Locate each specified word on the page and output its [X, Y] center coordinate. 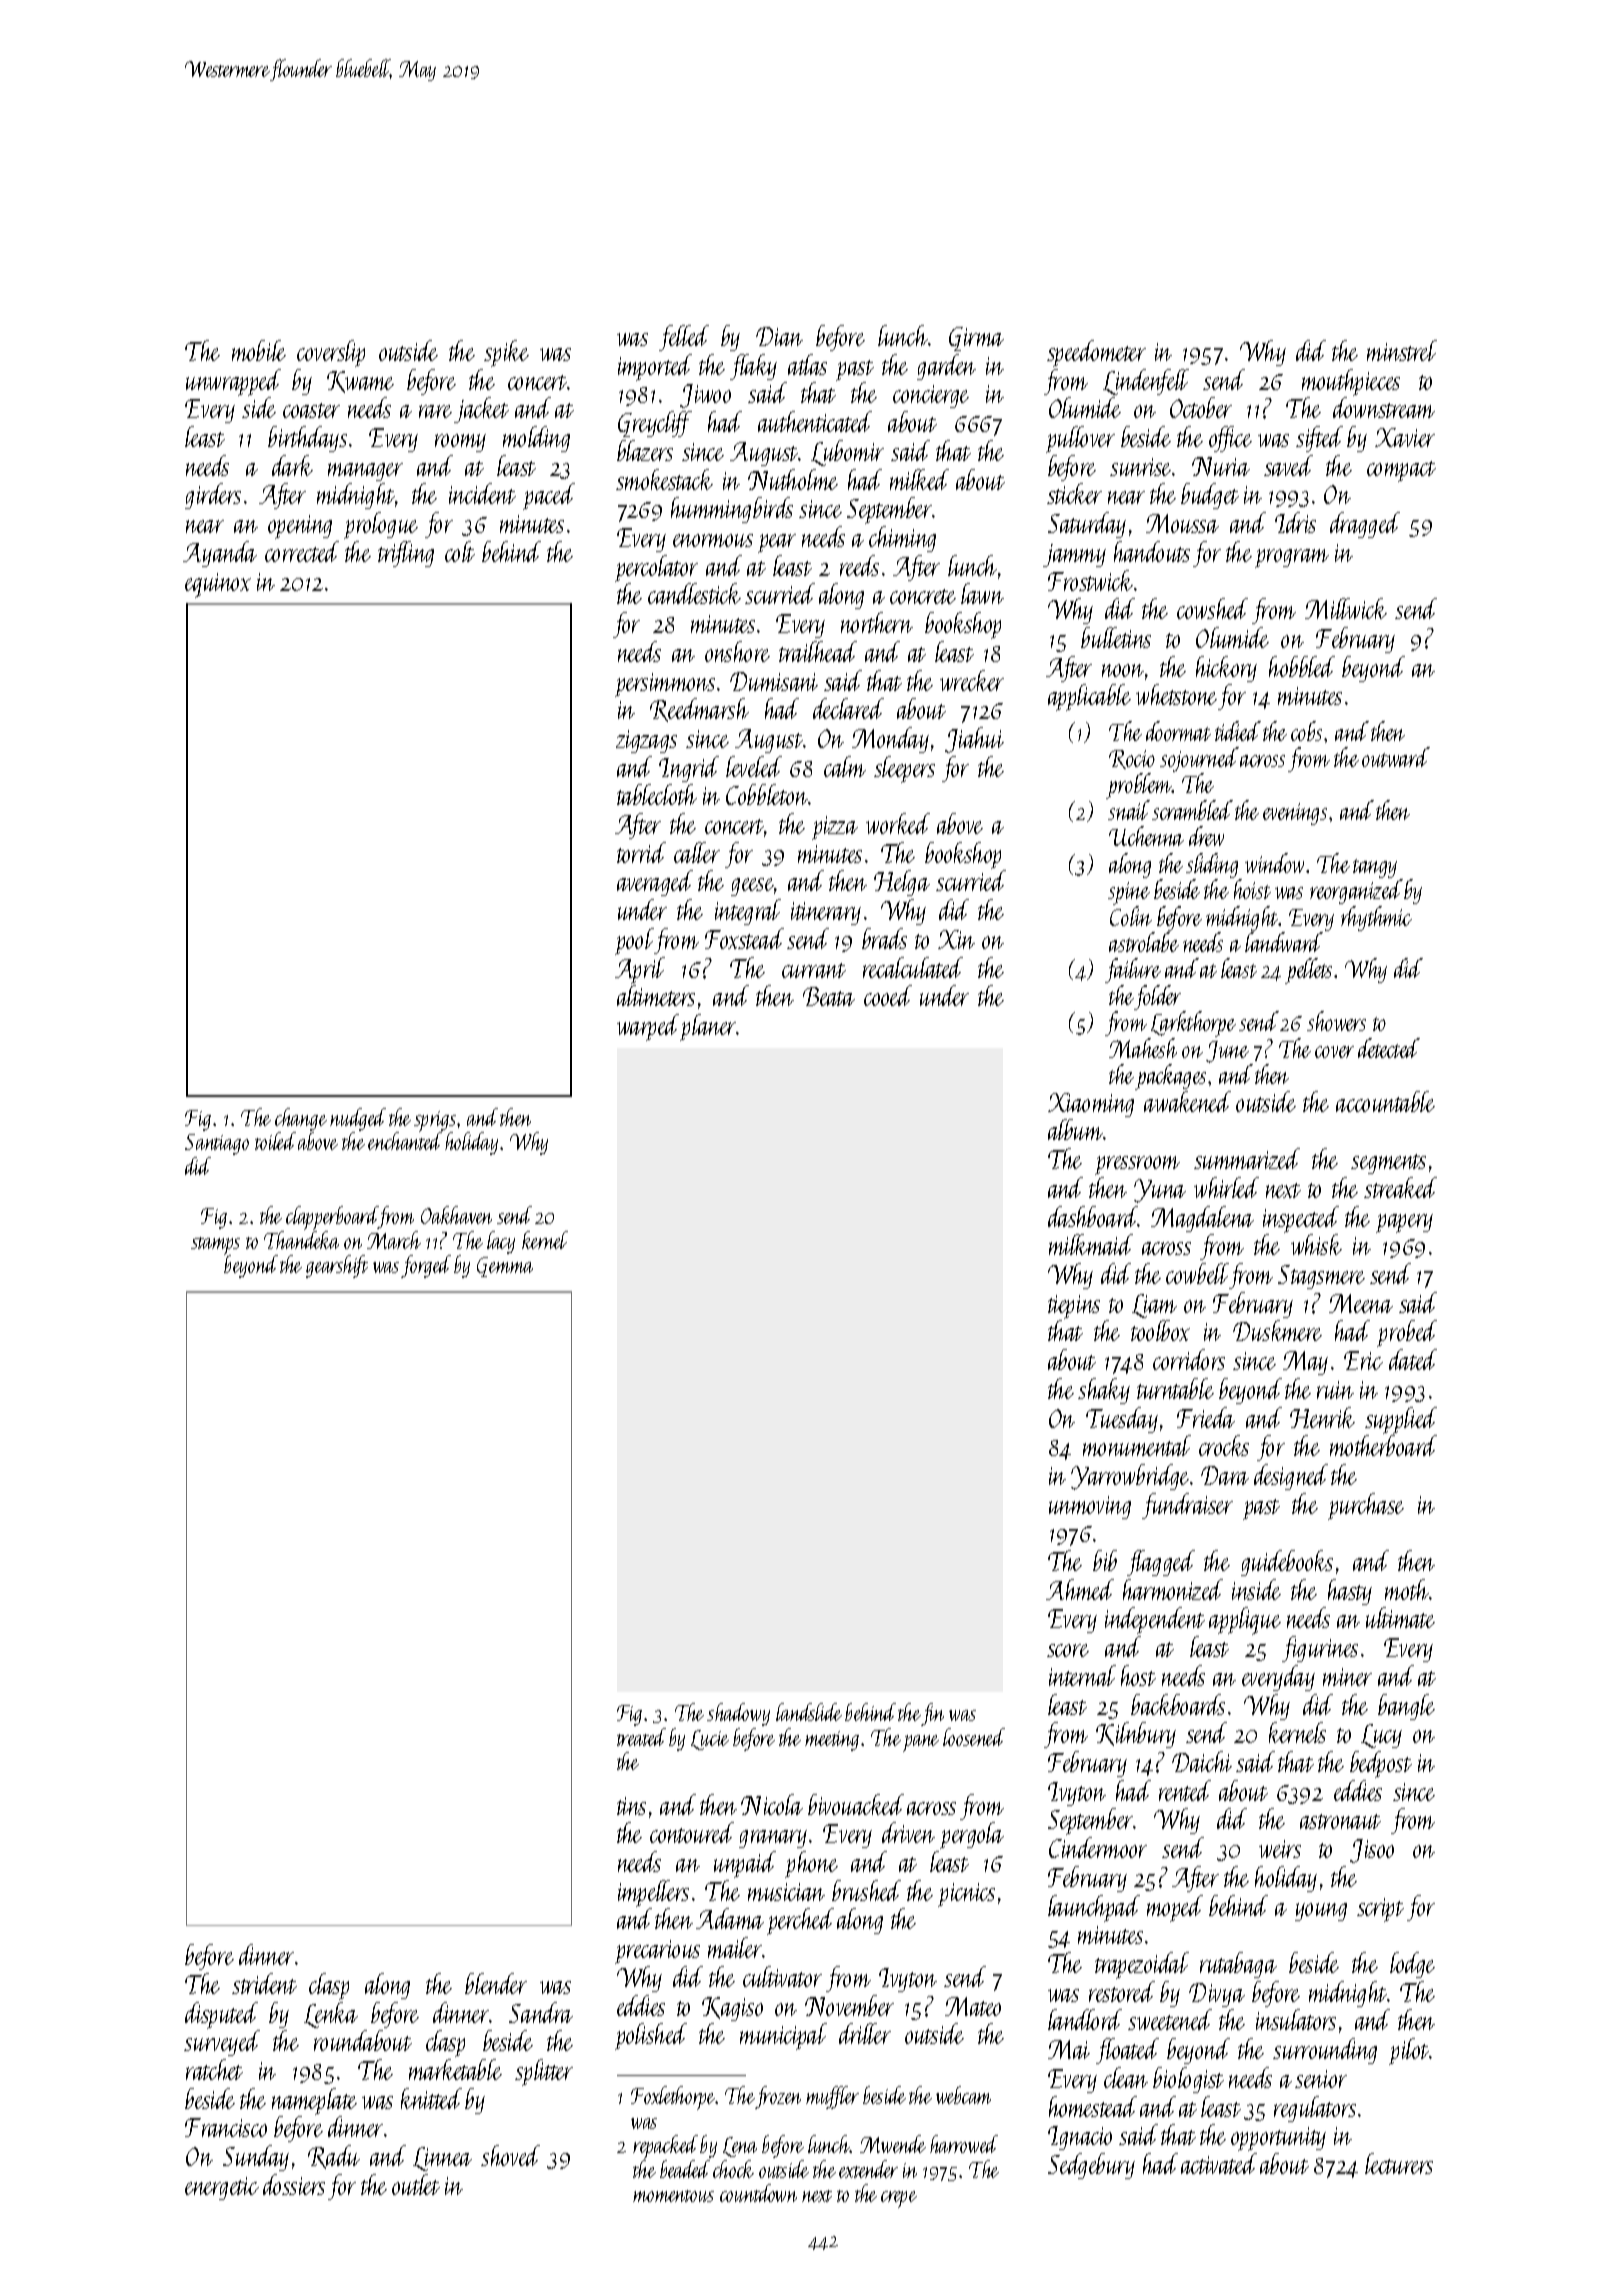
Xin [956, 939]
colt [460, 551]
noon [1123, 670]
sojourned [1199, 759]
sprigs [435, 1121]
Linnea [442, 2159]
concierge [931, 396]
